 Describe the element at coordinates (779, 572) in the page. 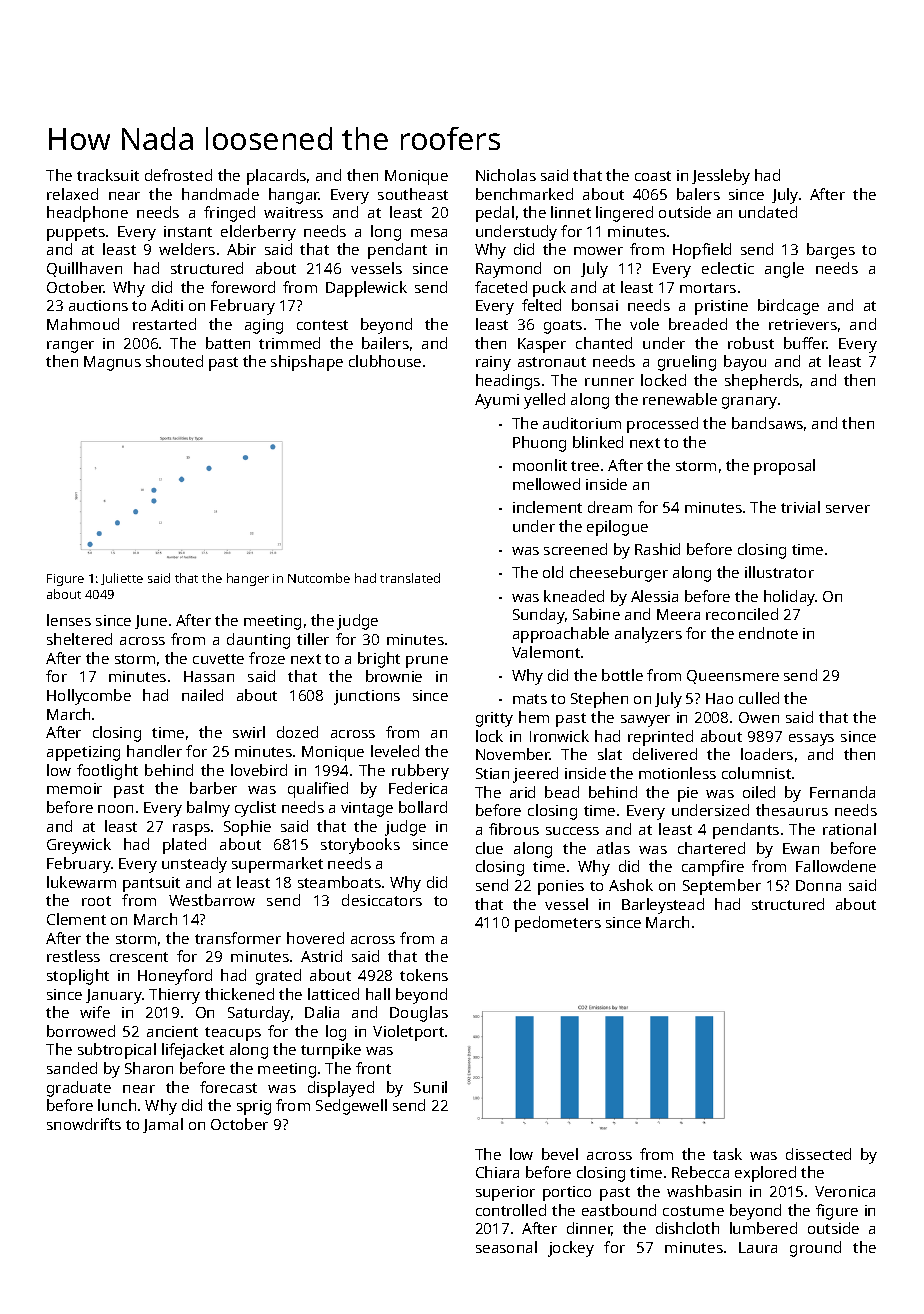

I see `illustrator` at that location.
